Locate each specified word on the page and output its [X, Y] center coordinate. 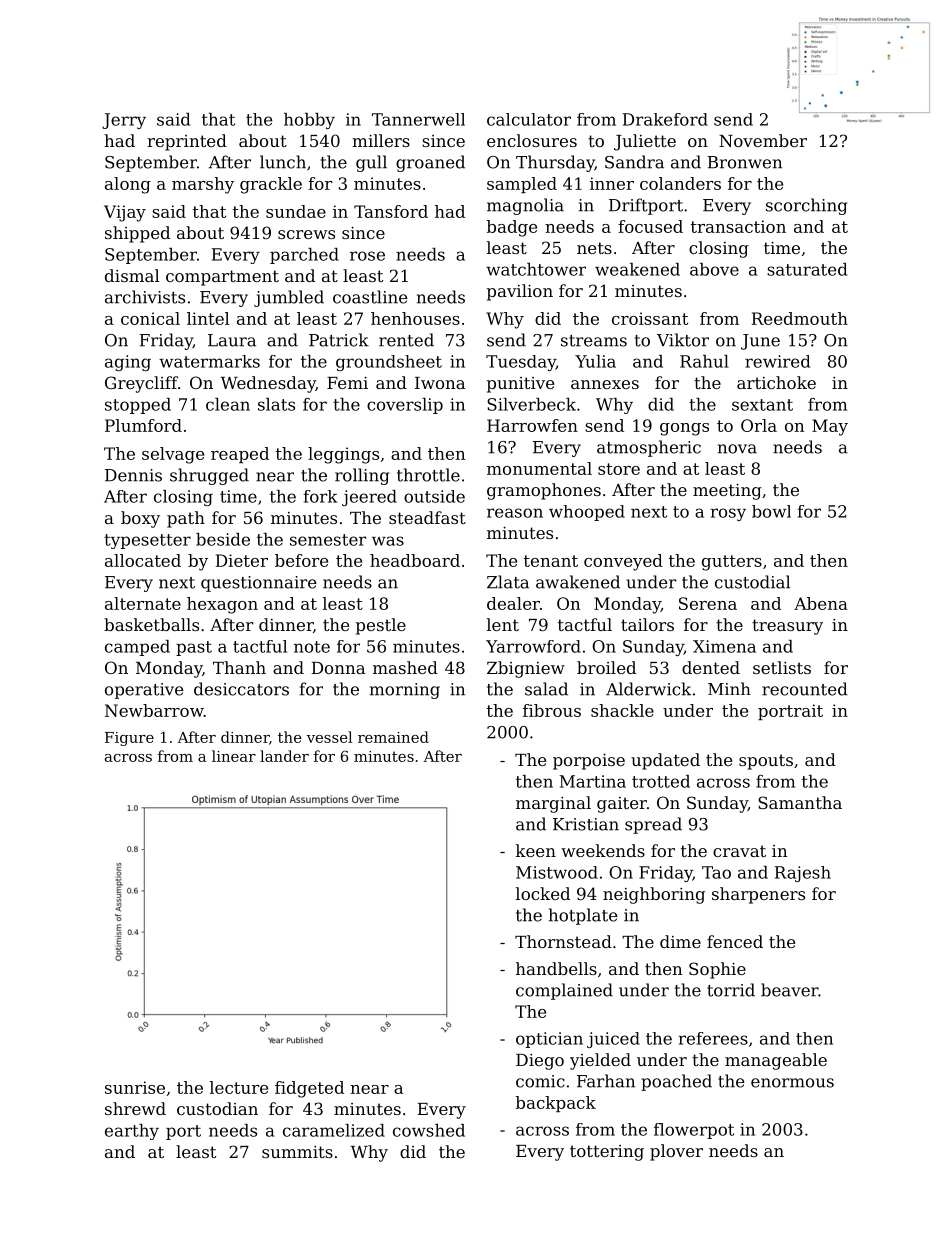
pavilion [520, 292]
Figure [129, 739]
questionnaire [259, 584]
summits [297, 1152]
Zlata [508, 582]
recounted [805, 689]
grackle [271, 185]
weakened [637, 269]
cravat [739, 851]
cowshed [429, 1130]
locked [543, 893]
